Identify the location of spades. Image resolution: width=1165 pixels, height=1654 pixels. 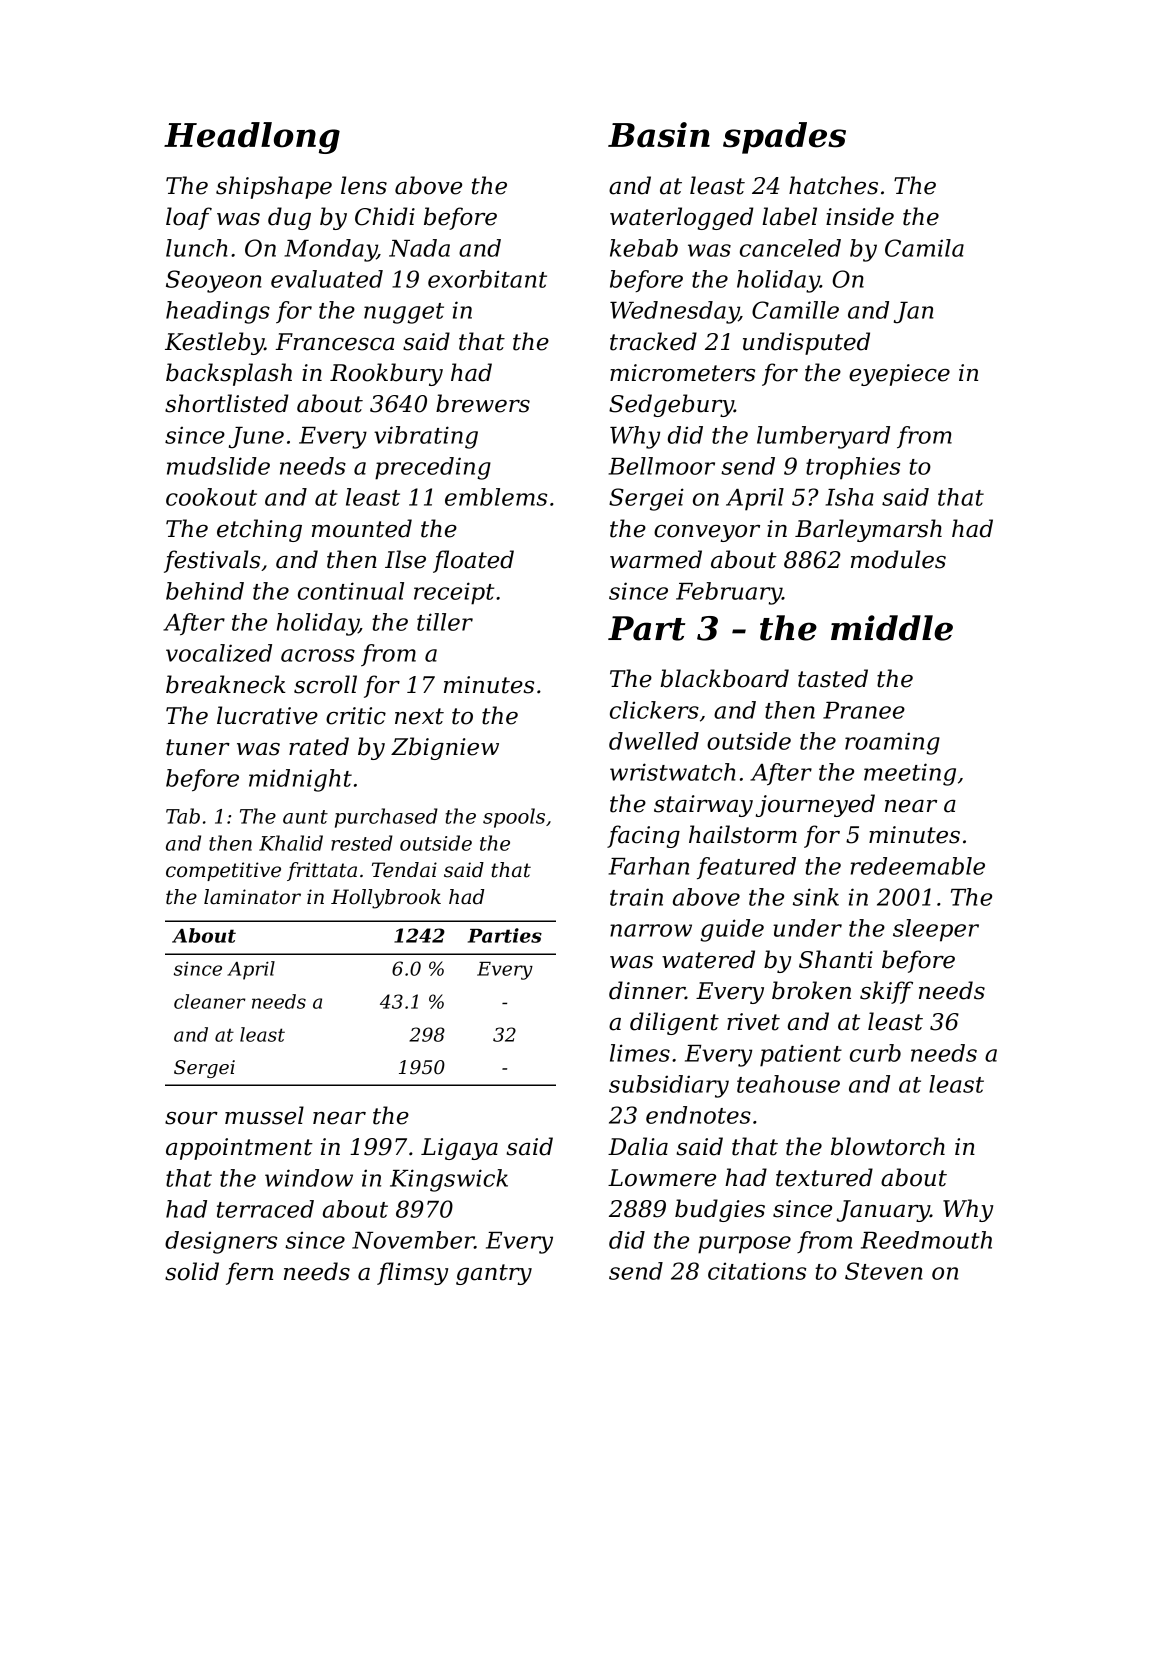
(784, 138).
